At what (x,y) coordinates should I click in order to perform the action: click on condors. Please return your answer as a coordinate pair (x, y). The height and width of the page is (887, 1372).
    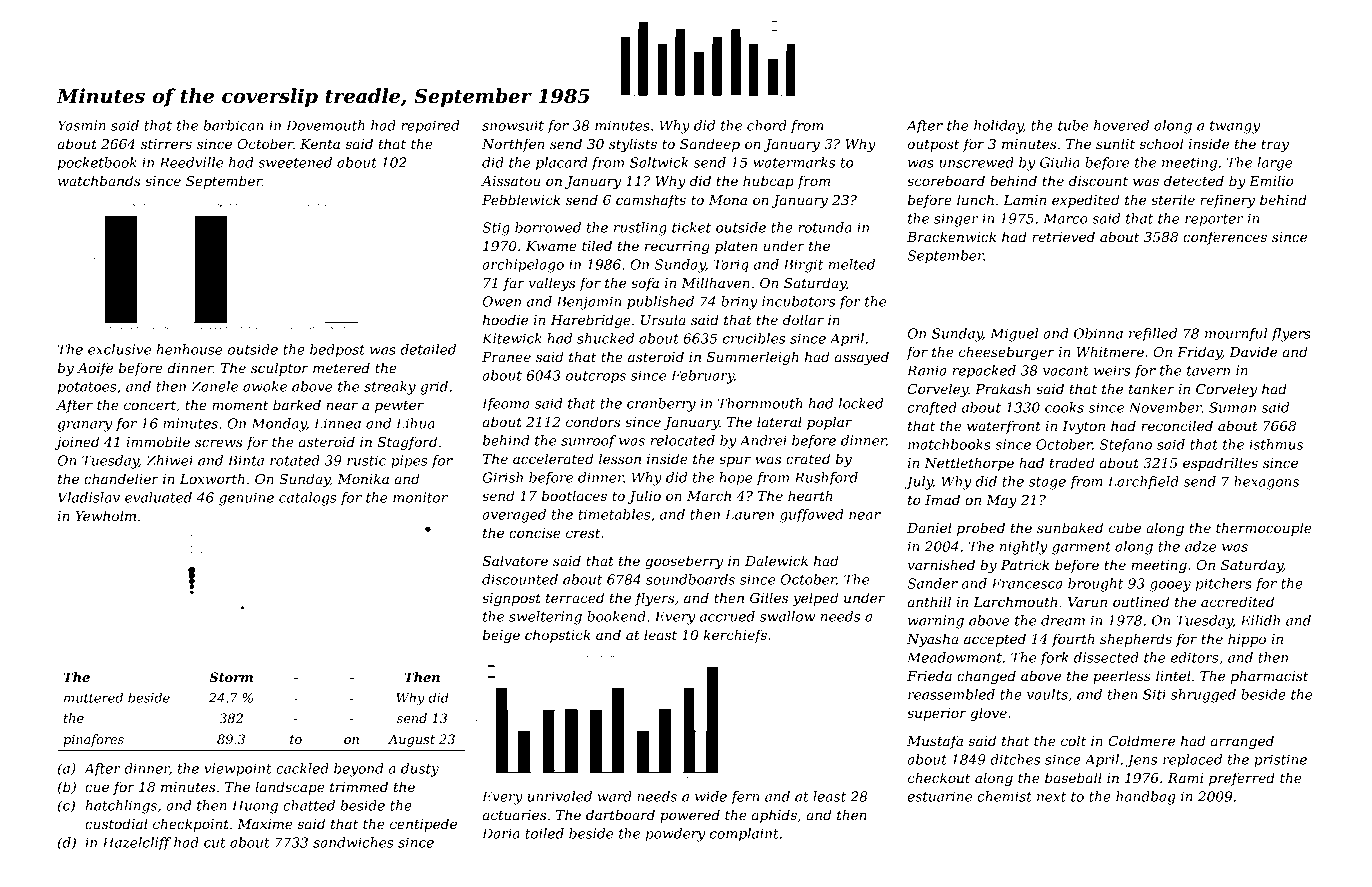
    Looking at the image, I should click on (593, 421).
